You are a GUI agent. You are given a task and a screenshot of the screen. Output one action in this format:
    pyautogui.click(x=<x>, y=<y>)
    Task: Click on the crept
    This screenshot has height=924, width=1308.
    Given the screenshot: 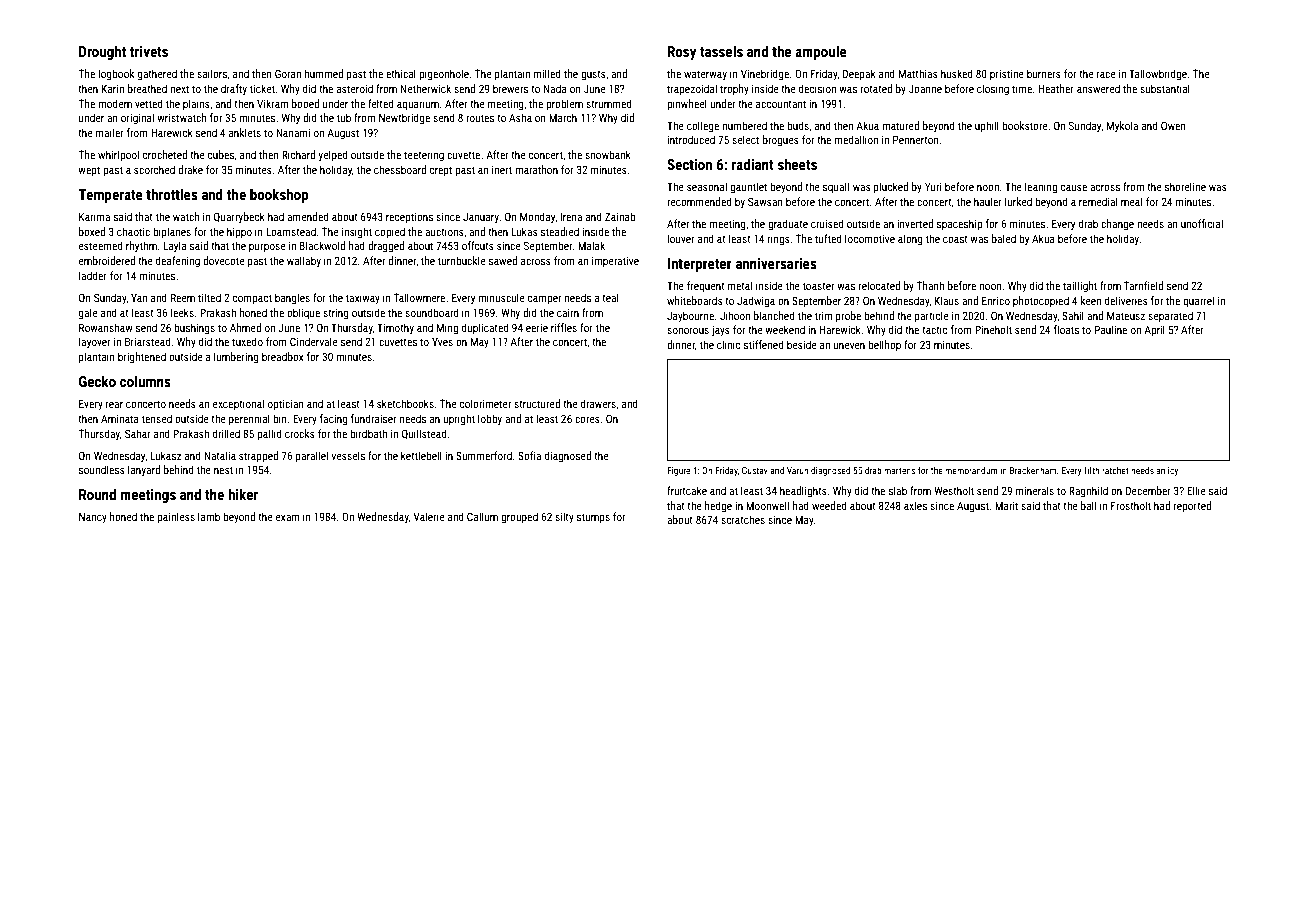 What is the action you would take?
    pyautogui.click(x=441, y=171)
